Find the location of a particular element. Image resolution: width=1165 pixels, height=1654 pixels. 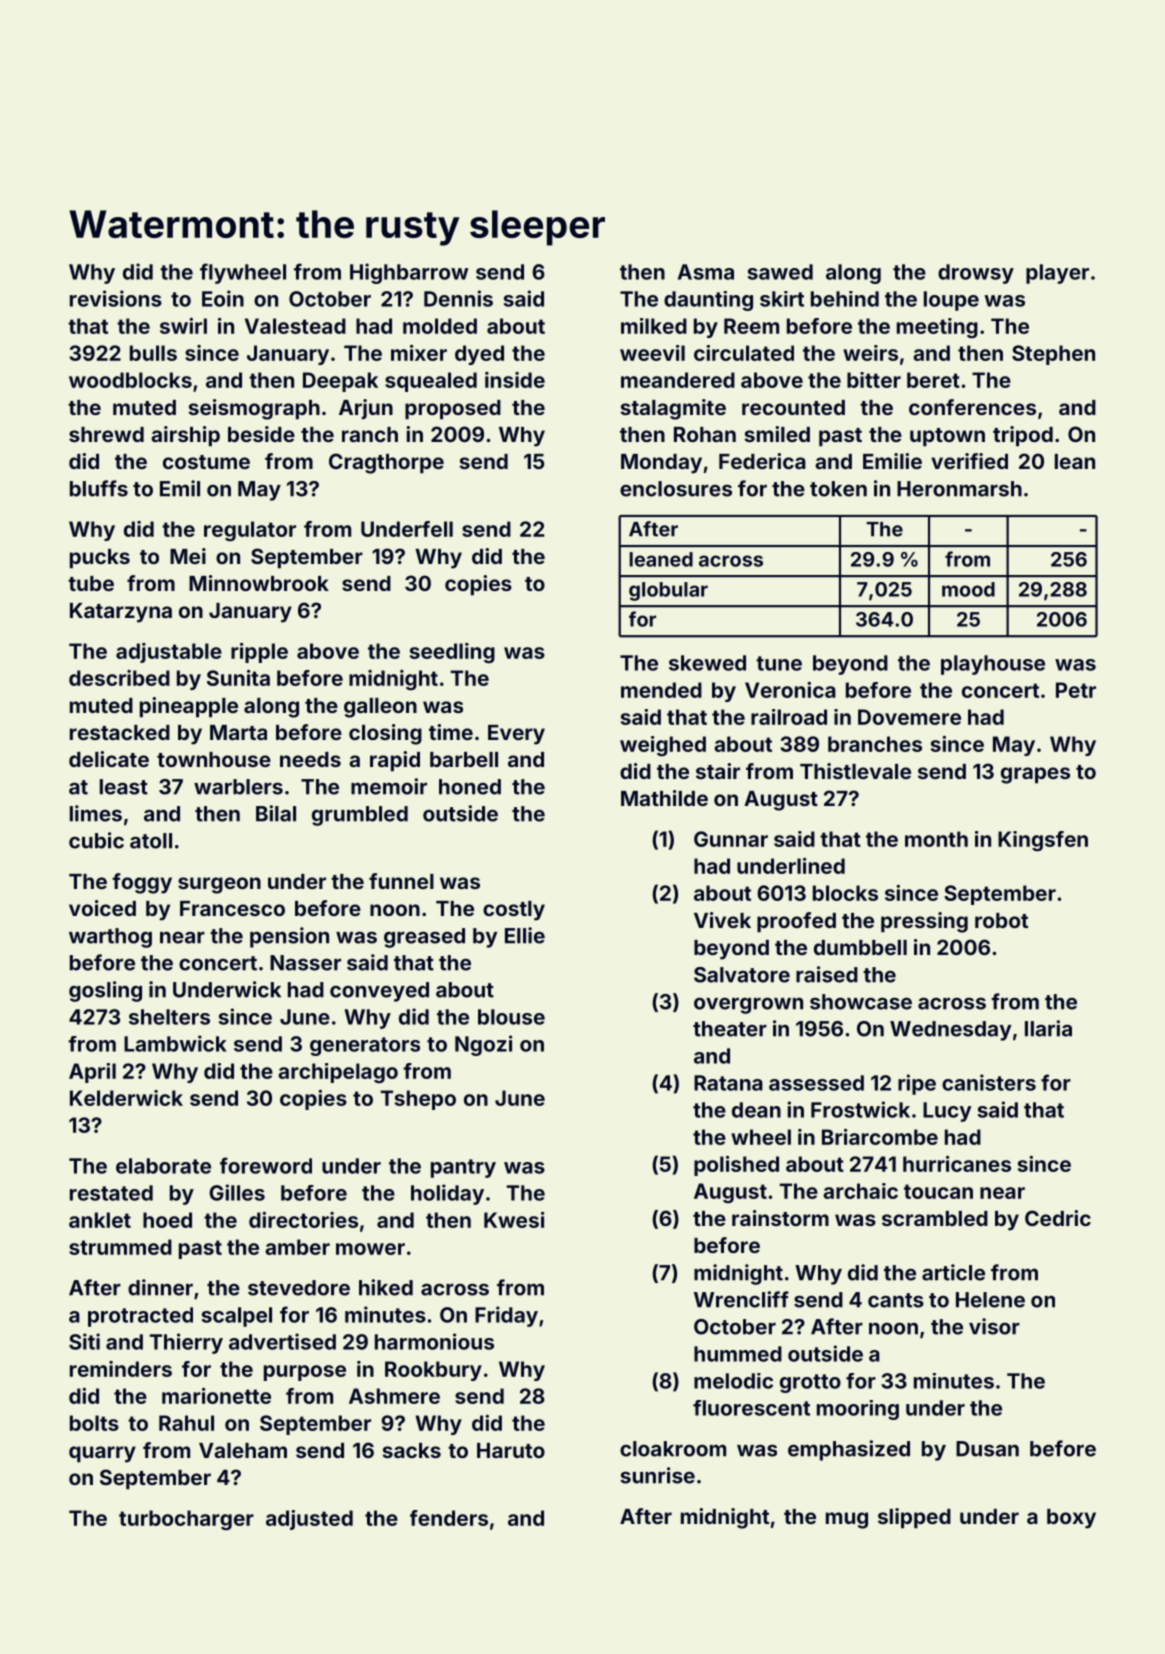

voiced is located at coordinates (102, 908).
